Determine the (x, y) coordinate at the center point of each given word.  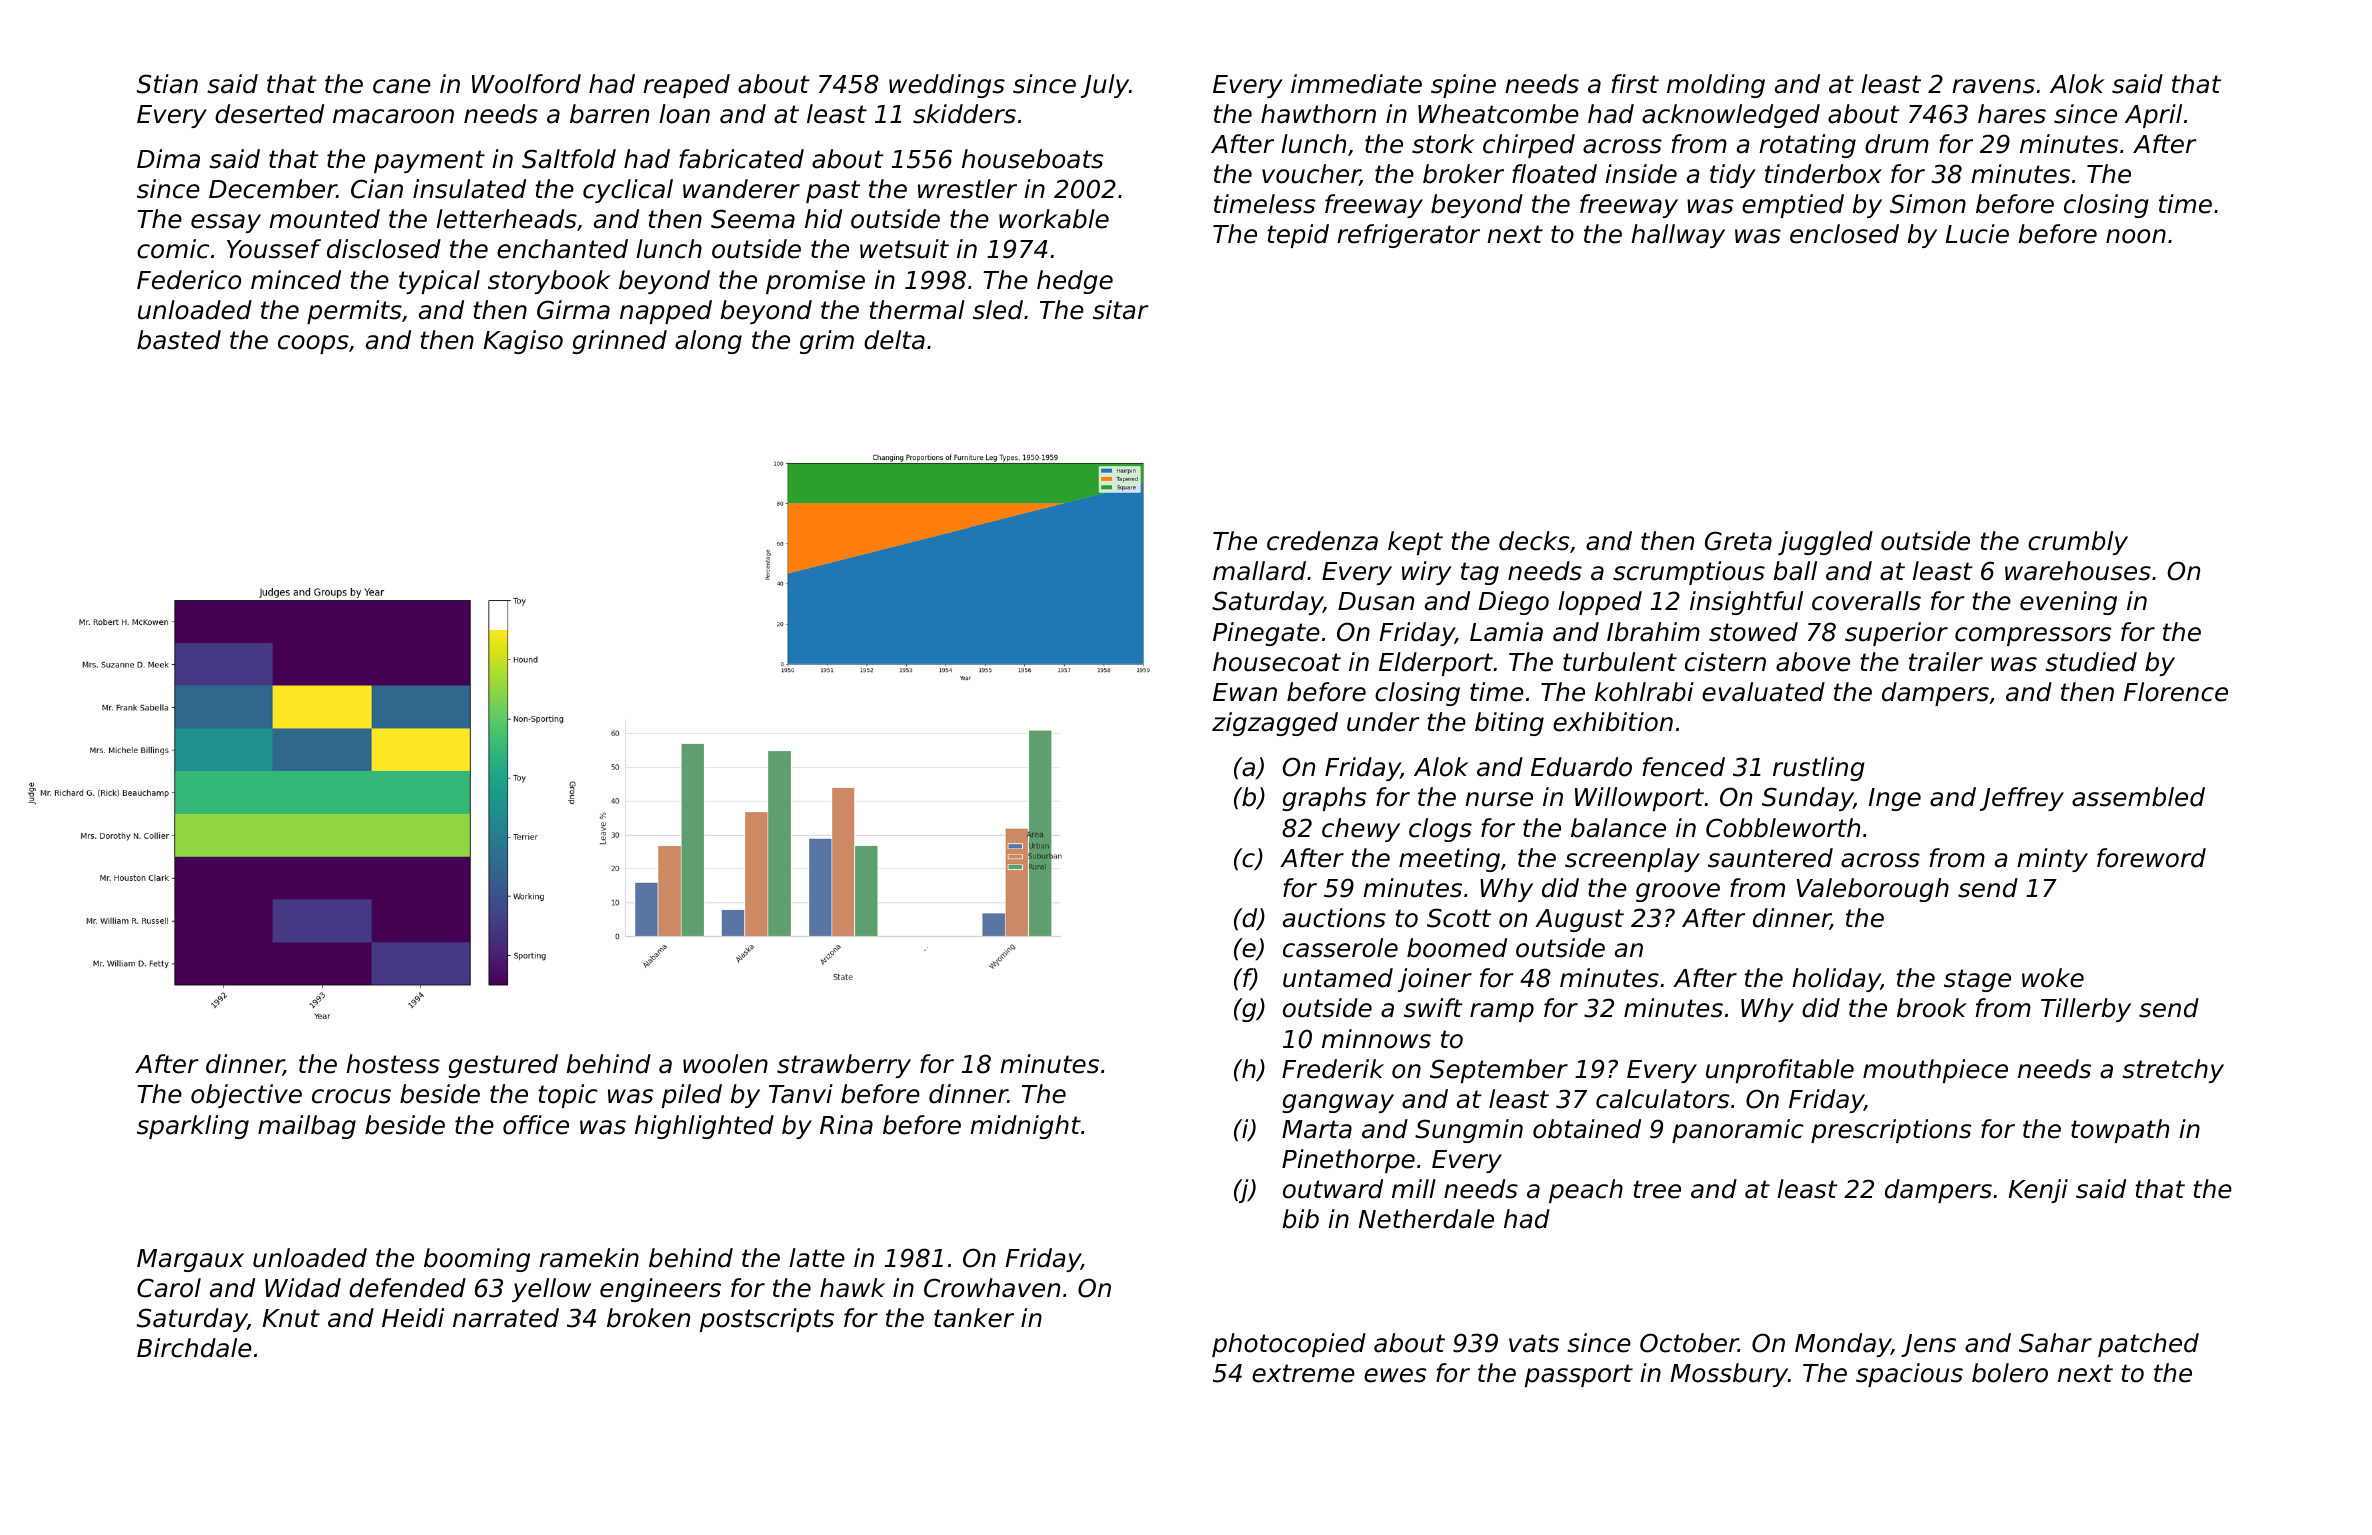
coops (313, 344)
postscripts (767, 1320)
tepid (1298, 236)
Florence (2176, 692)
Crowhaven (992, 1288)
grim (827, 342)
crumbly (2078, 543)
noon (2136, 236)
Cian (377, 189)
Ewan (1245, 692)
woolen (725, 1064)
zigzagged (1275, 724)
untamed (1338, 978)
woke (2053, 978)
